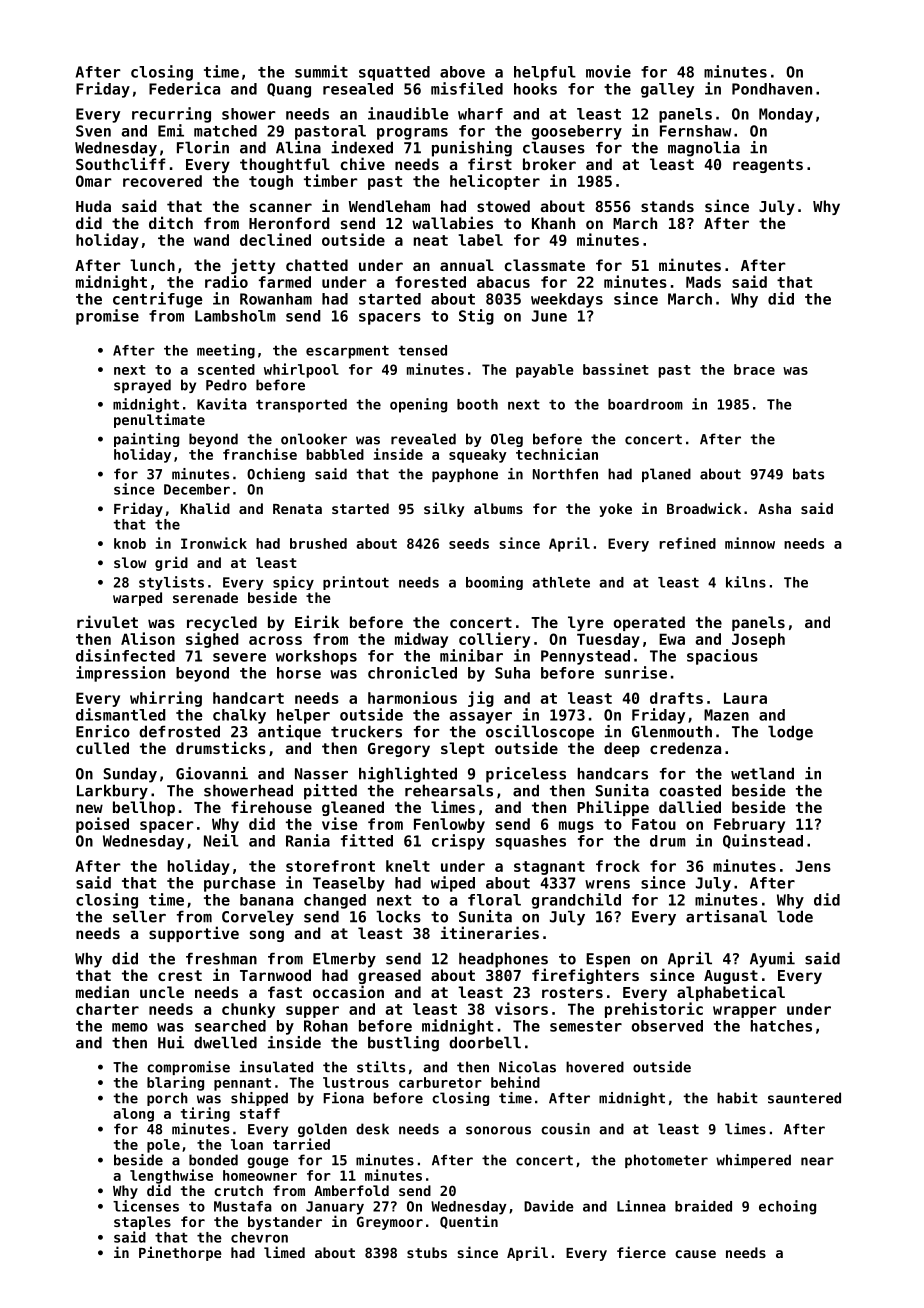 This screenshot has height=1308, width=924. What do you see at coordinates (142, 1223) in the screenshot?
I see `staples` at bounding box center [142, 1223].
